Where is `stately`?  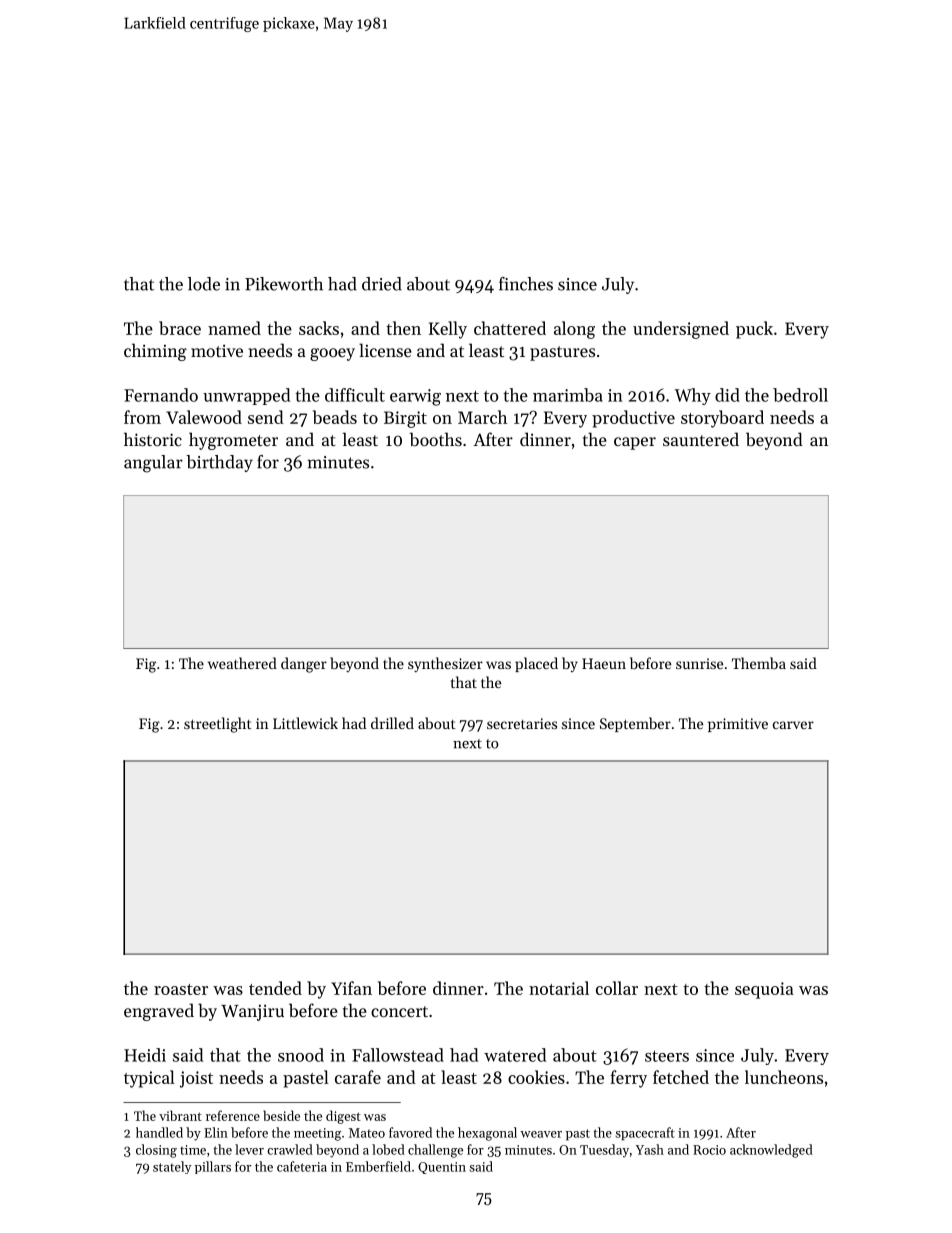 stately is located at coordinates (172, 1167).
